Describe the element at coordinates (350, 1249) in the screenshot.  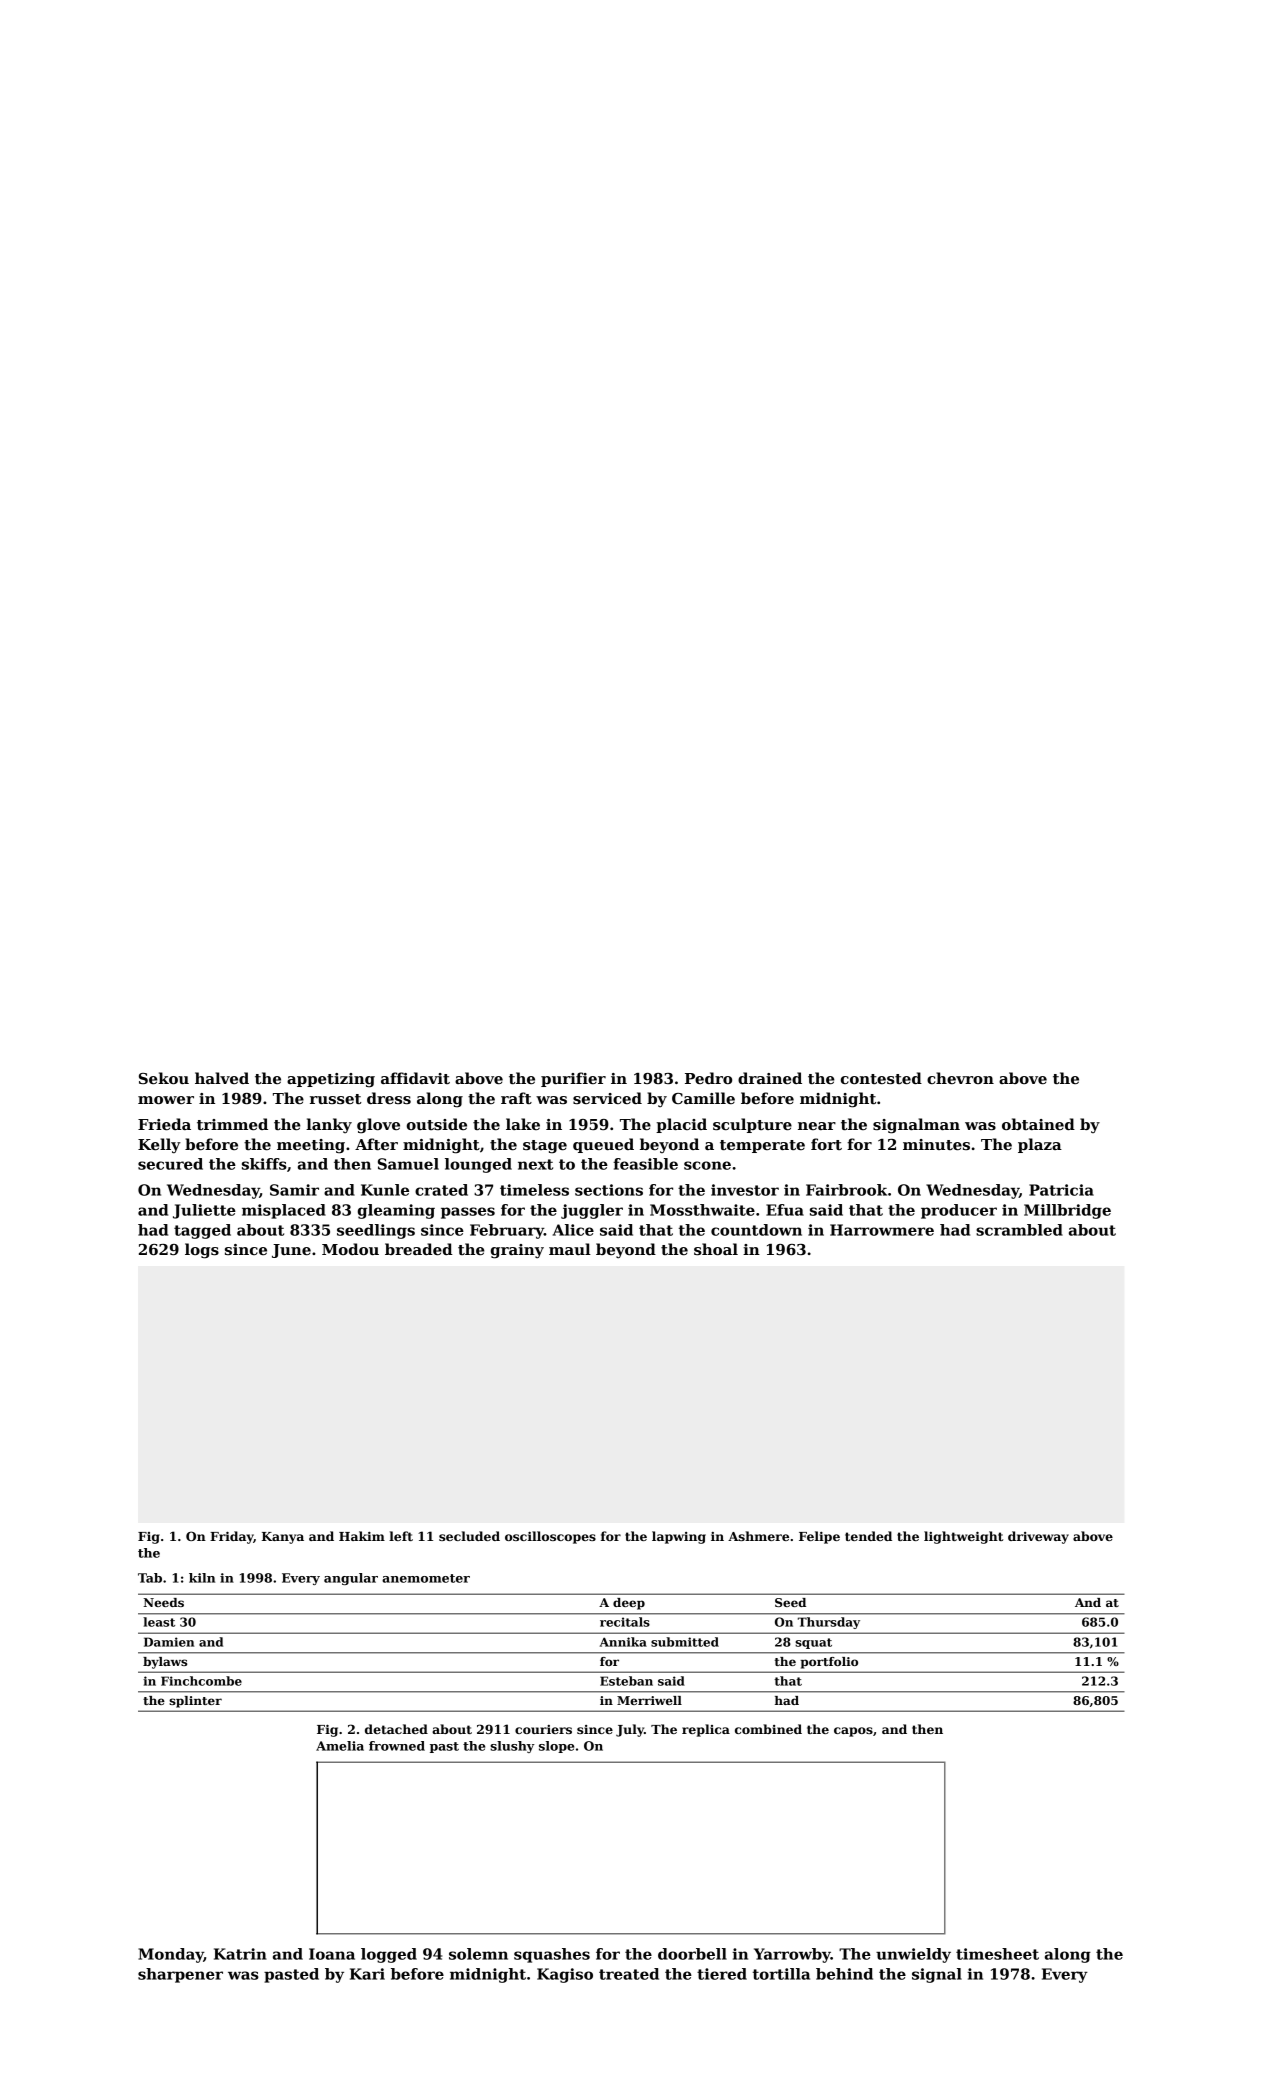
I see `Modou` at that location.
